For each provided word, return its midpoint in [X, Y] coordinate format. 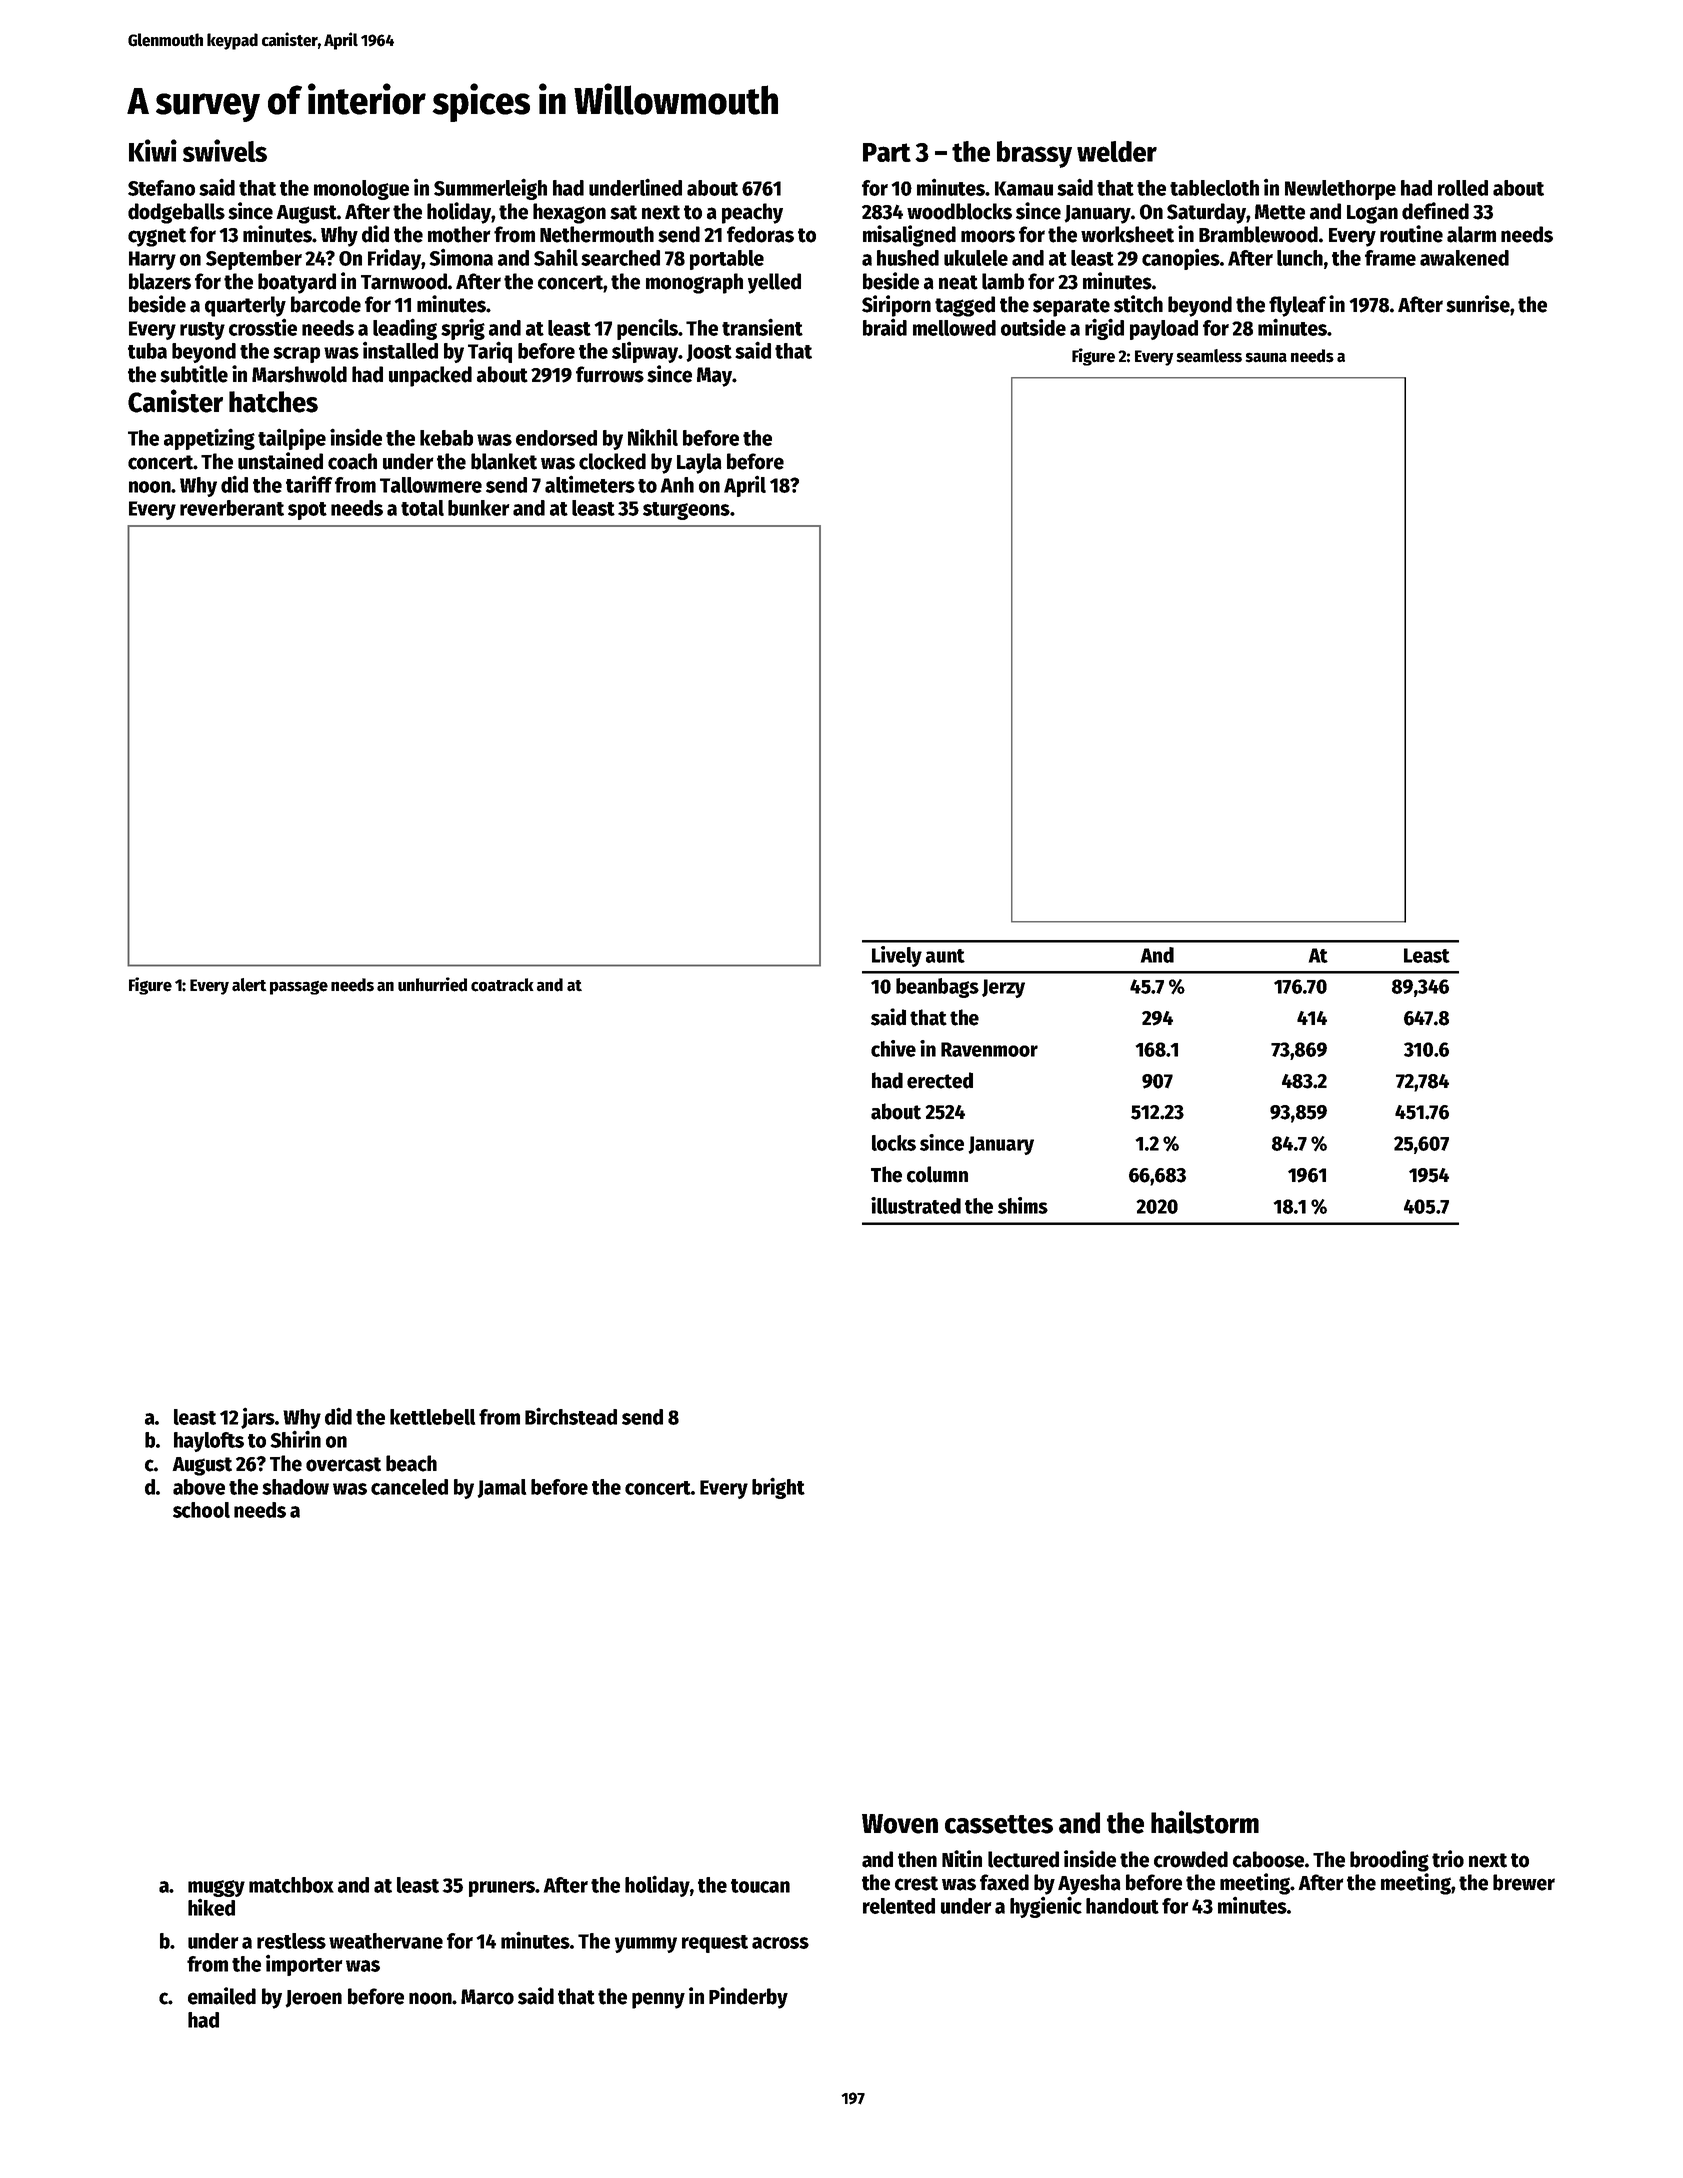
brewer [1524, 1882]
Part [887, 152]
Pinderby [748, 1998]
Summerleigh [490, 189]
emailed [222, 1996]
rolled [1463, 188]
